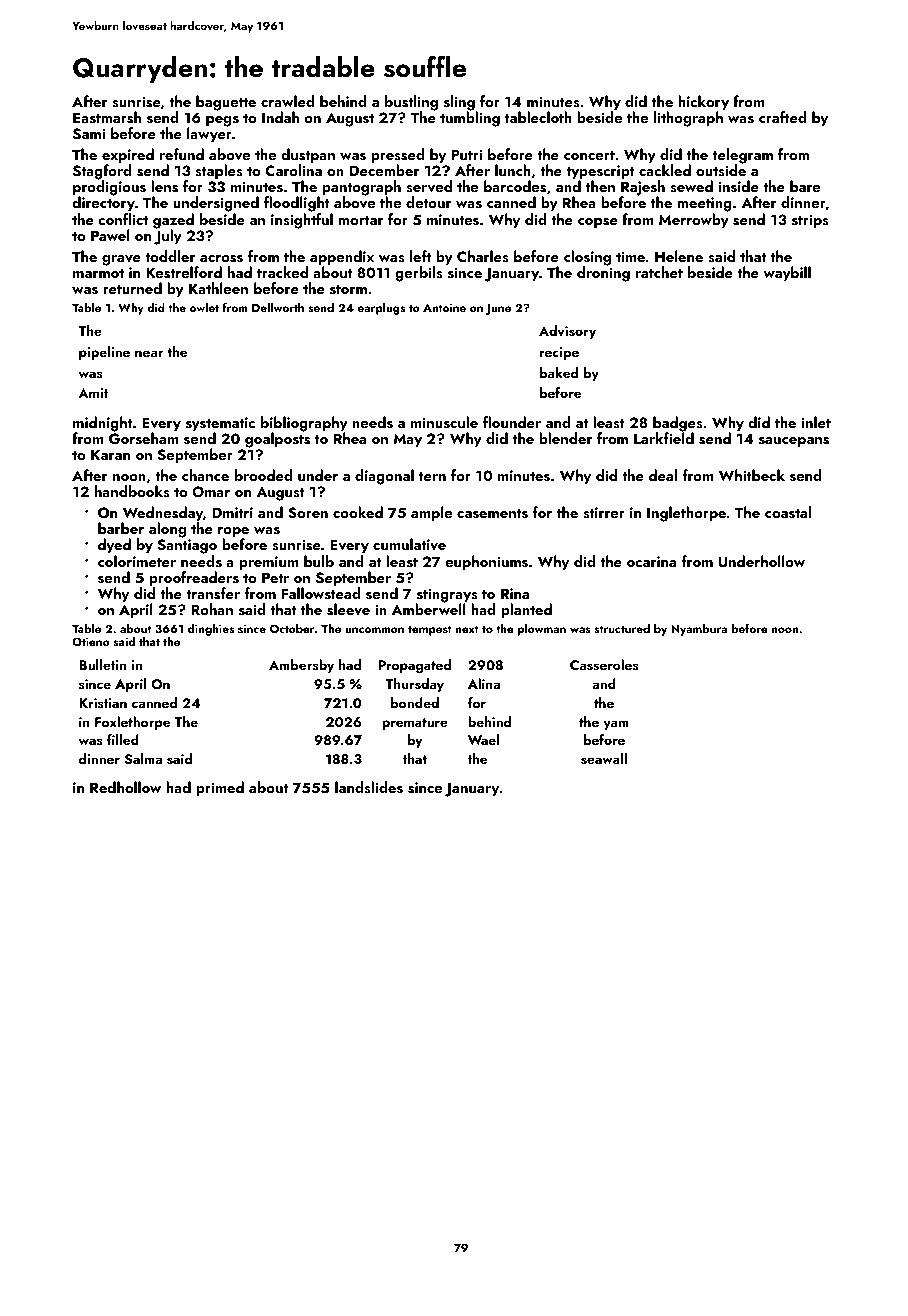  What do you see at coordinates (492, 514) in the image?
I see `casements` at bounding box center [492, 514].
